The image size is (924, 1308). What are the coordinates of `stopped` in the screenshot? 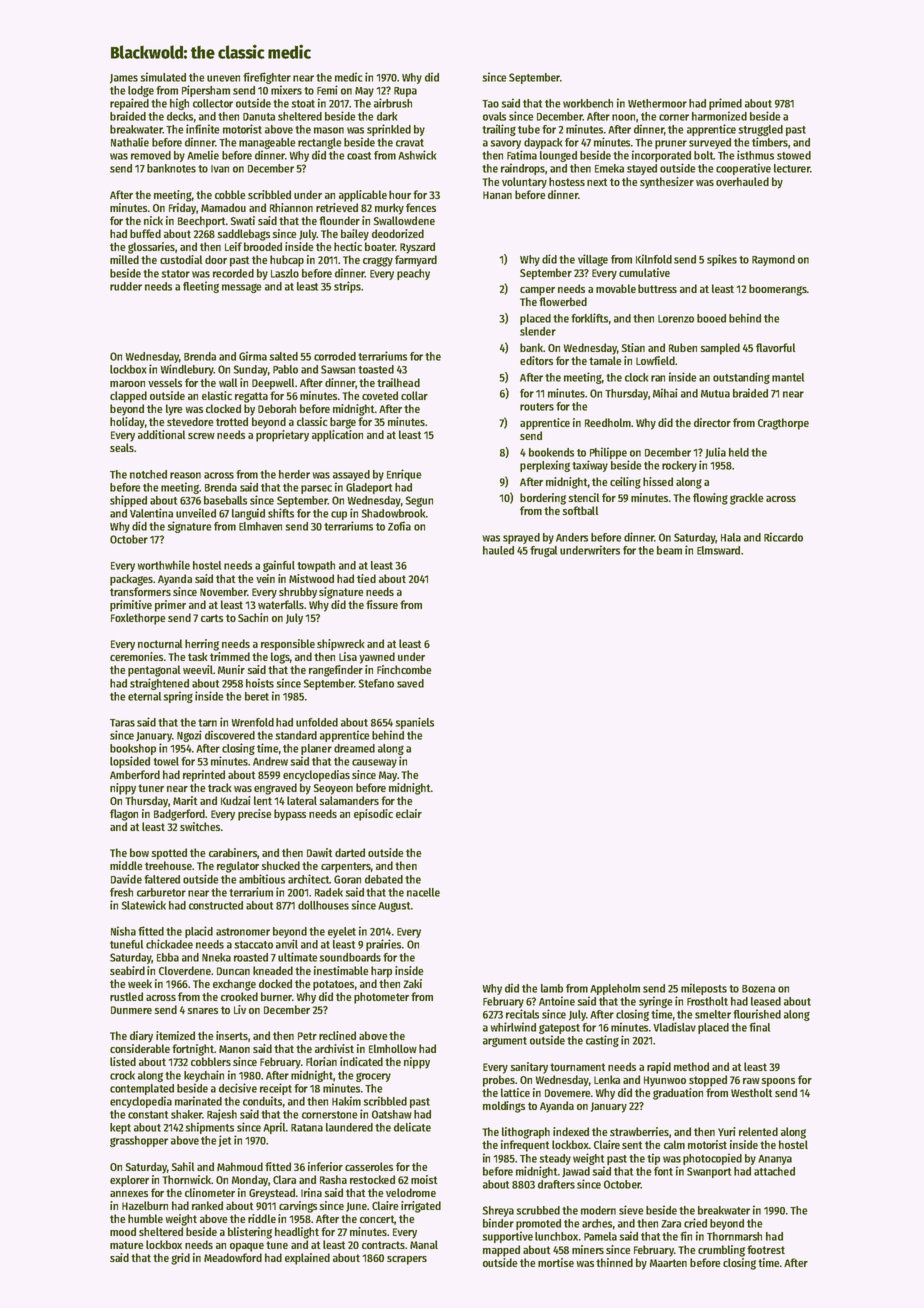 It's located at (708, 1081).
